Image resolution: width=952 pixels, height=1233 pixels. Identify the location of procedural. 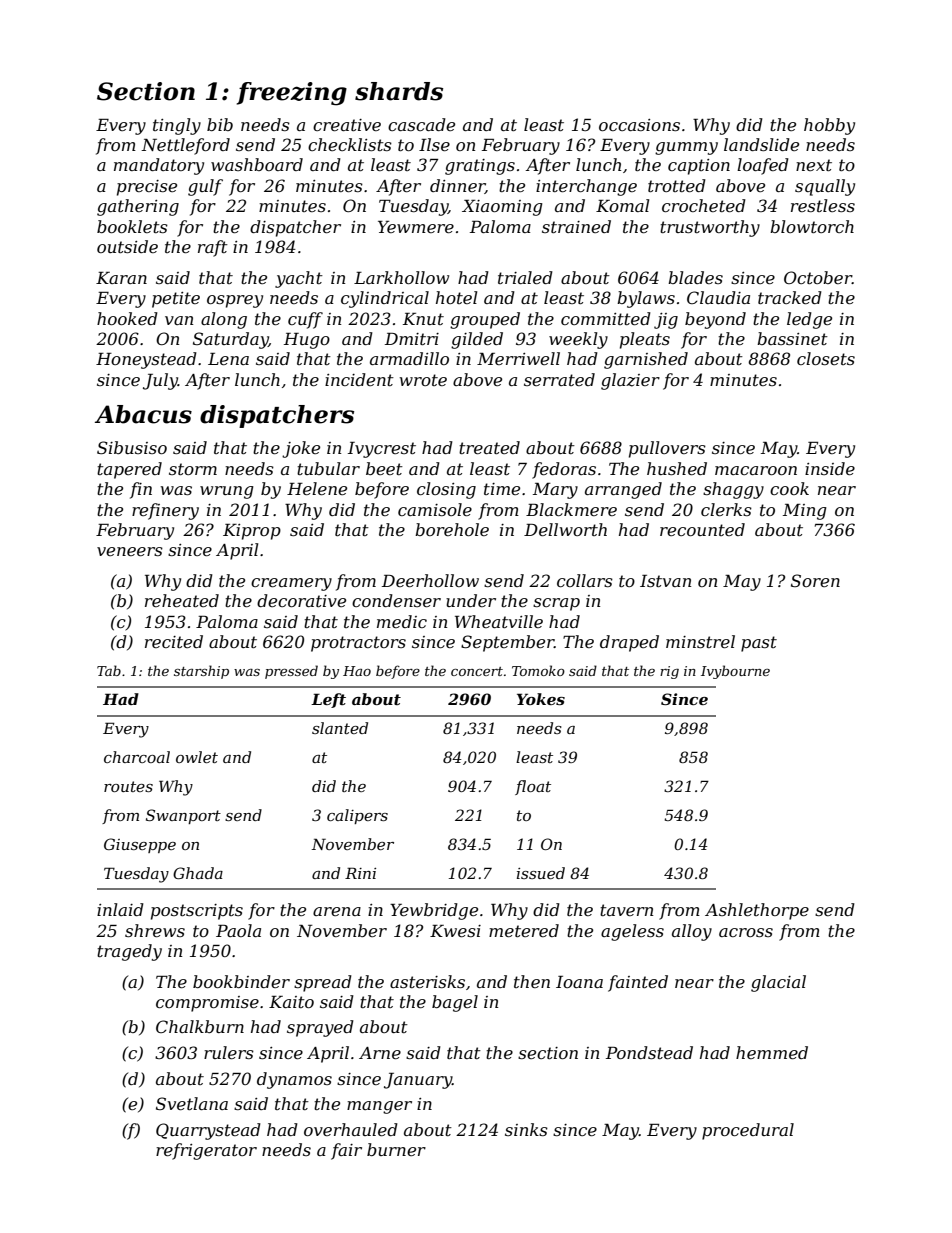
(748, 1131).
